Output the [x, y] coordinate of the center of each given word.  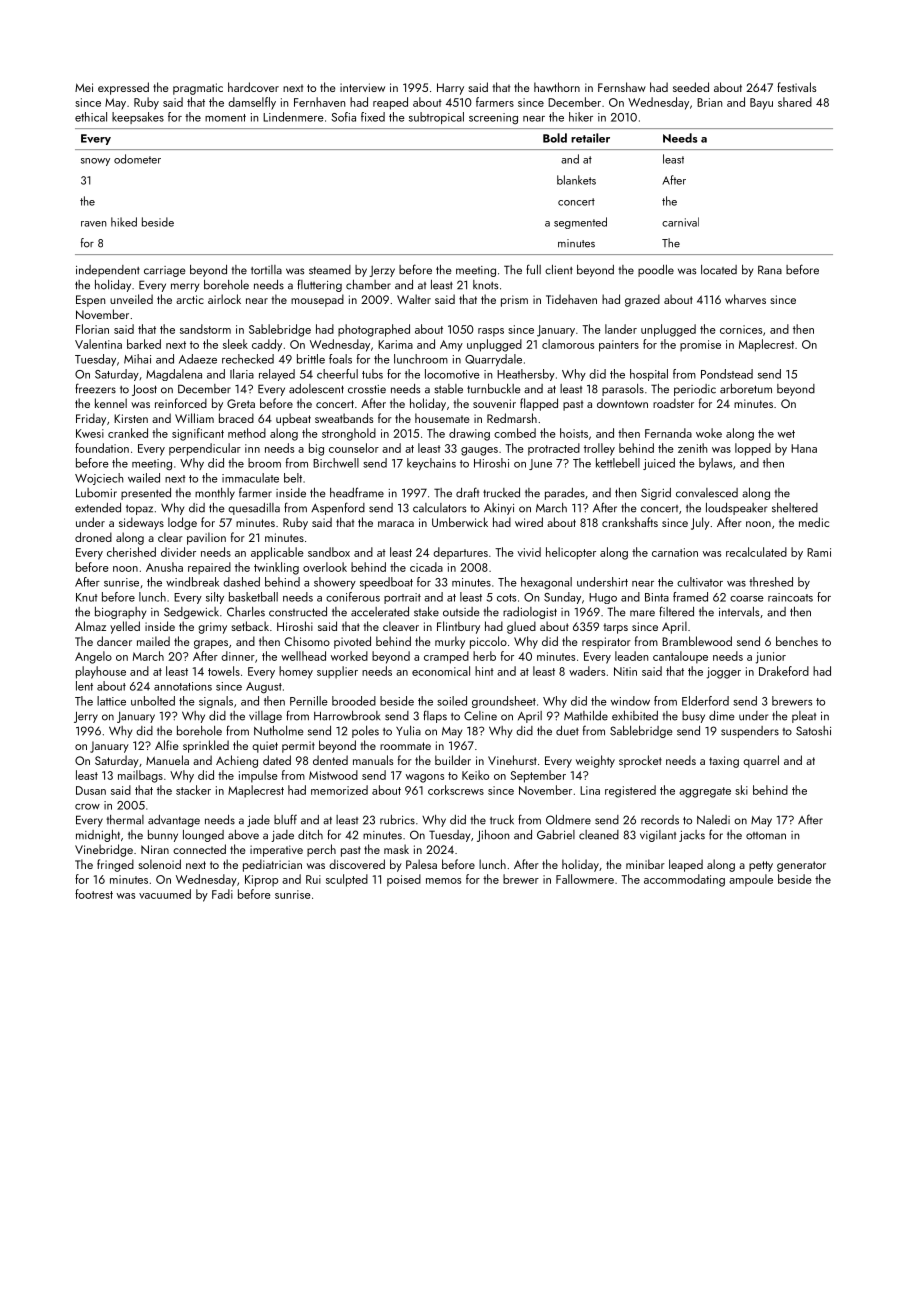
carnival [680, 222]
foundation [102, 448]
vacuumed [165, 894]
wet [786, 434]
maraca [396, 524]
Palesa [421, 864]
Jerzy [382, 271]
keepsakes [138, 118]
